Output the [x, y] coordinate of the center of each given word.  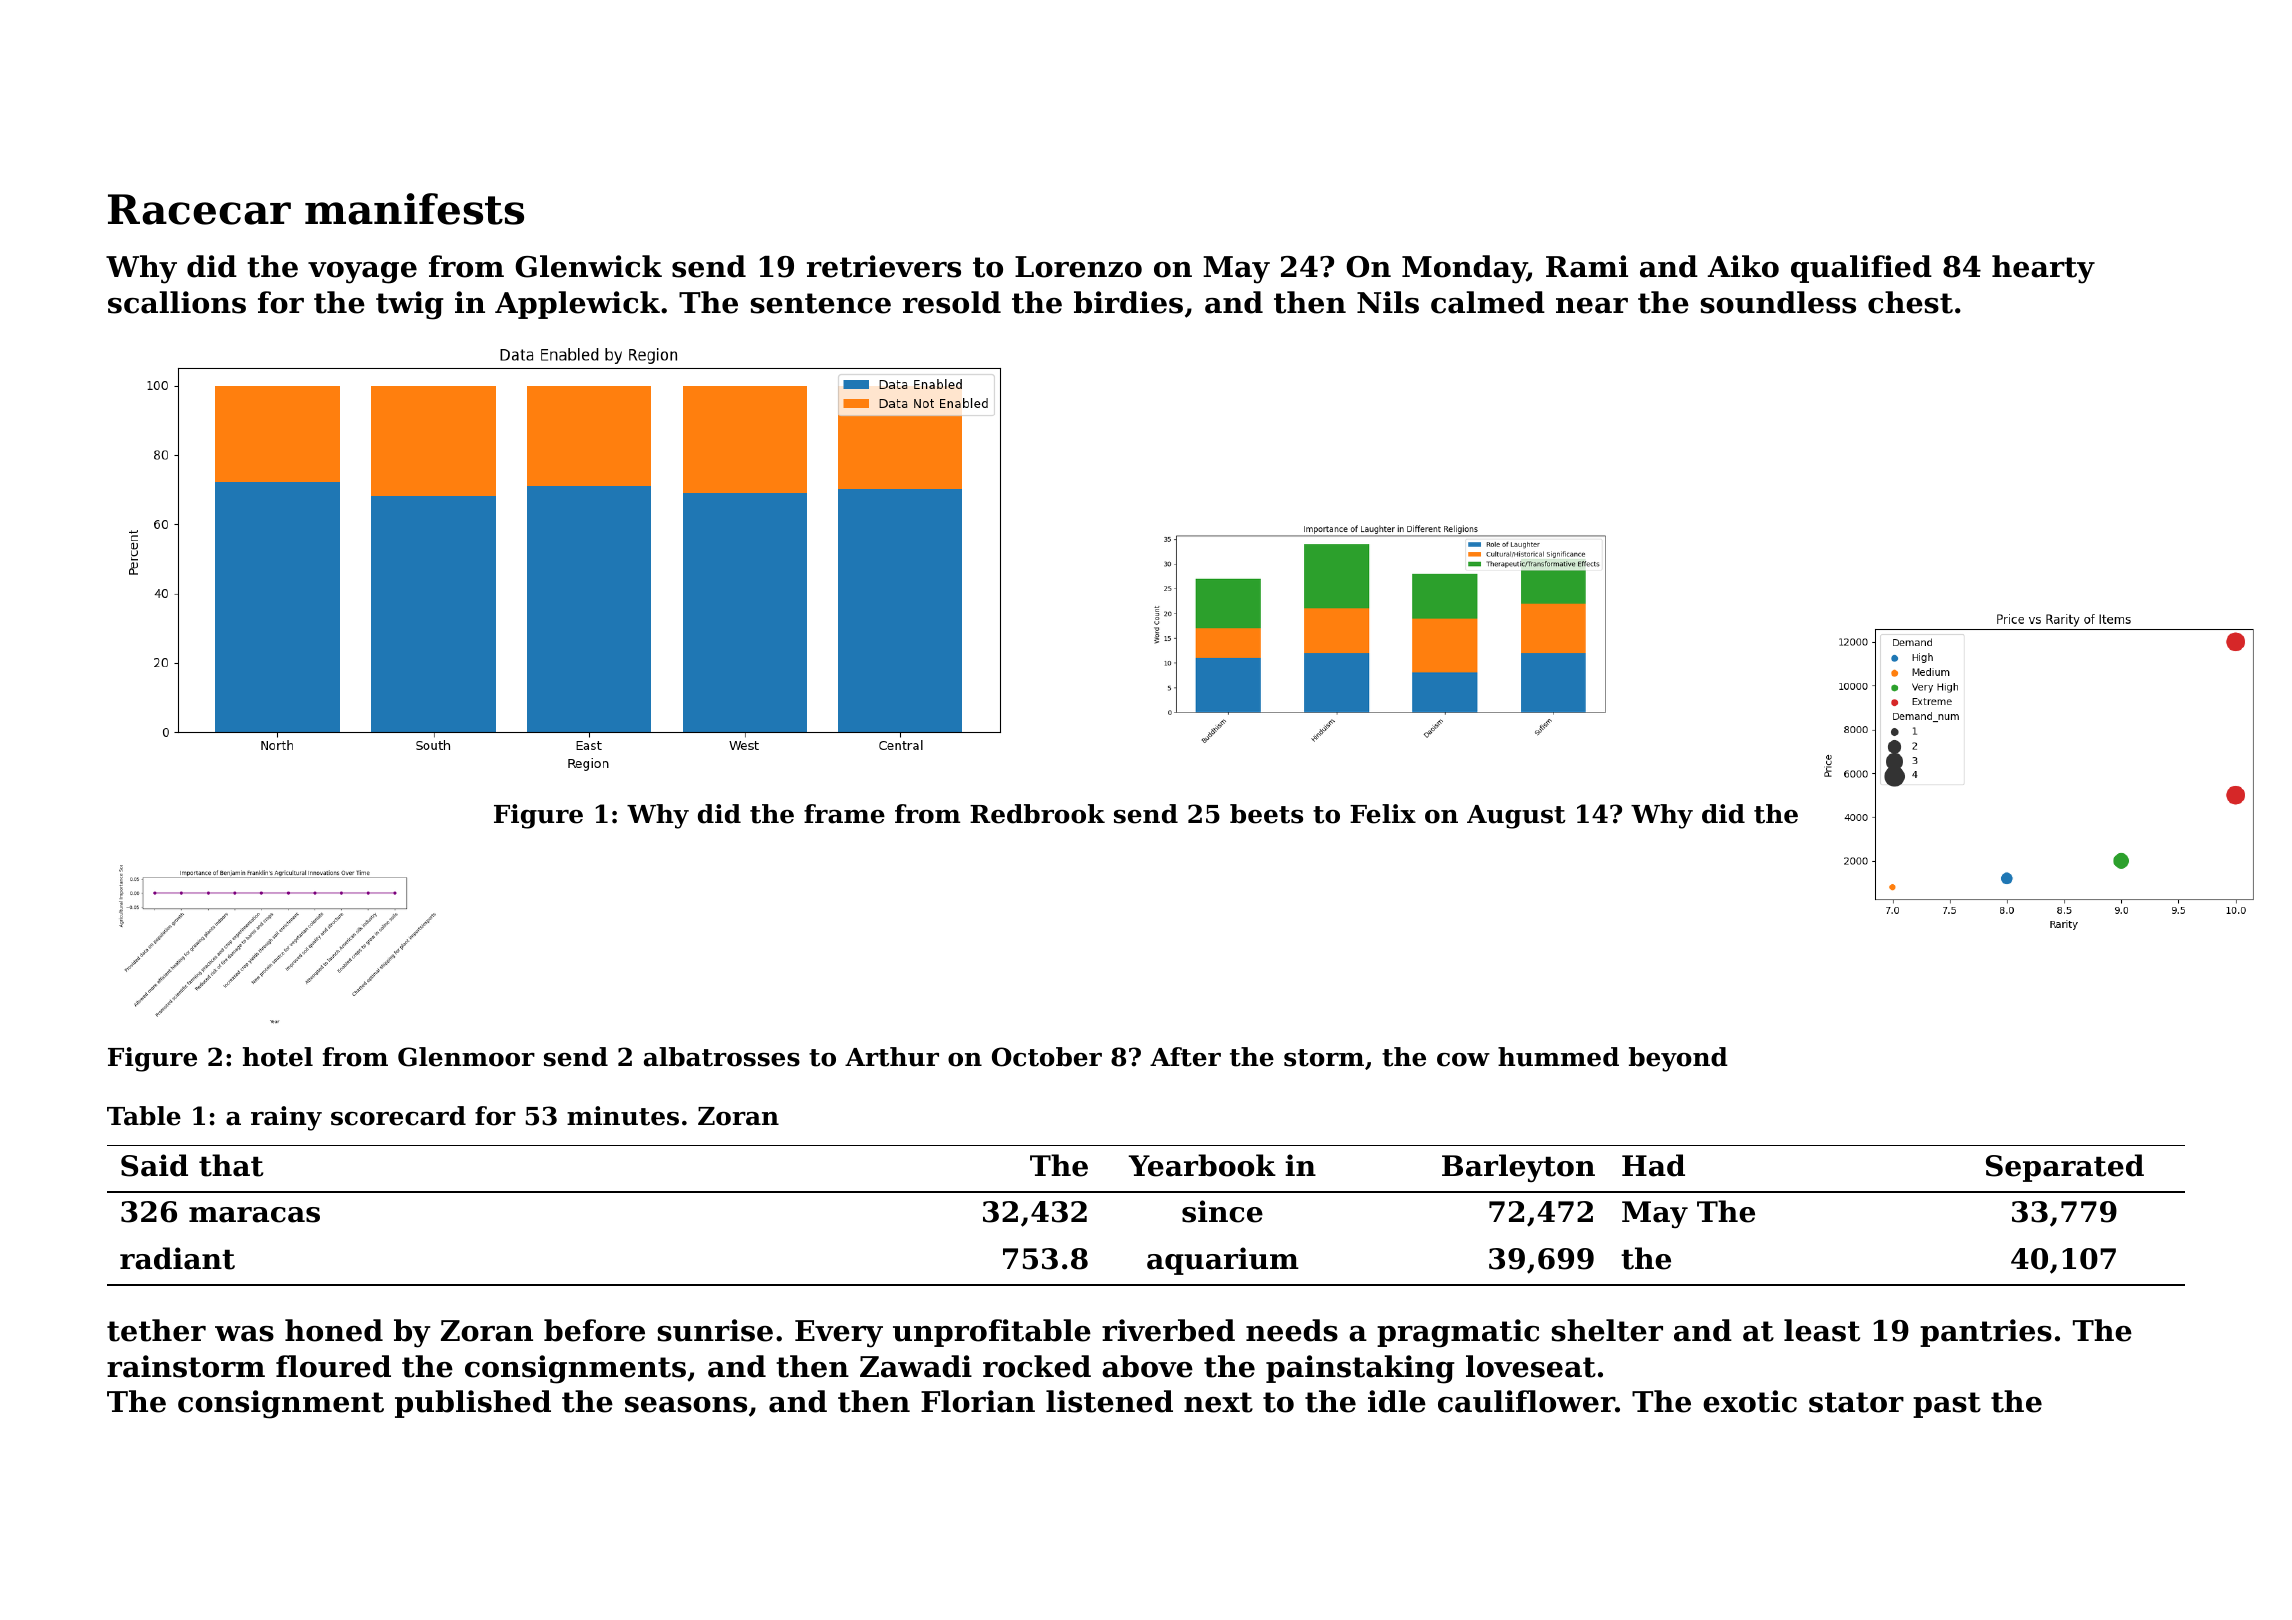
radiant [177, 1258]
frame [844, 814]
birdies [1128, 302]
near [1592, 306]
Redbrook [1037, 814]
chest [1910, 302]
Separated [2065, 1168]
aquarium [1223, 1261]
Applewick [577, 305]
